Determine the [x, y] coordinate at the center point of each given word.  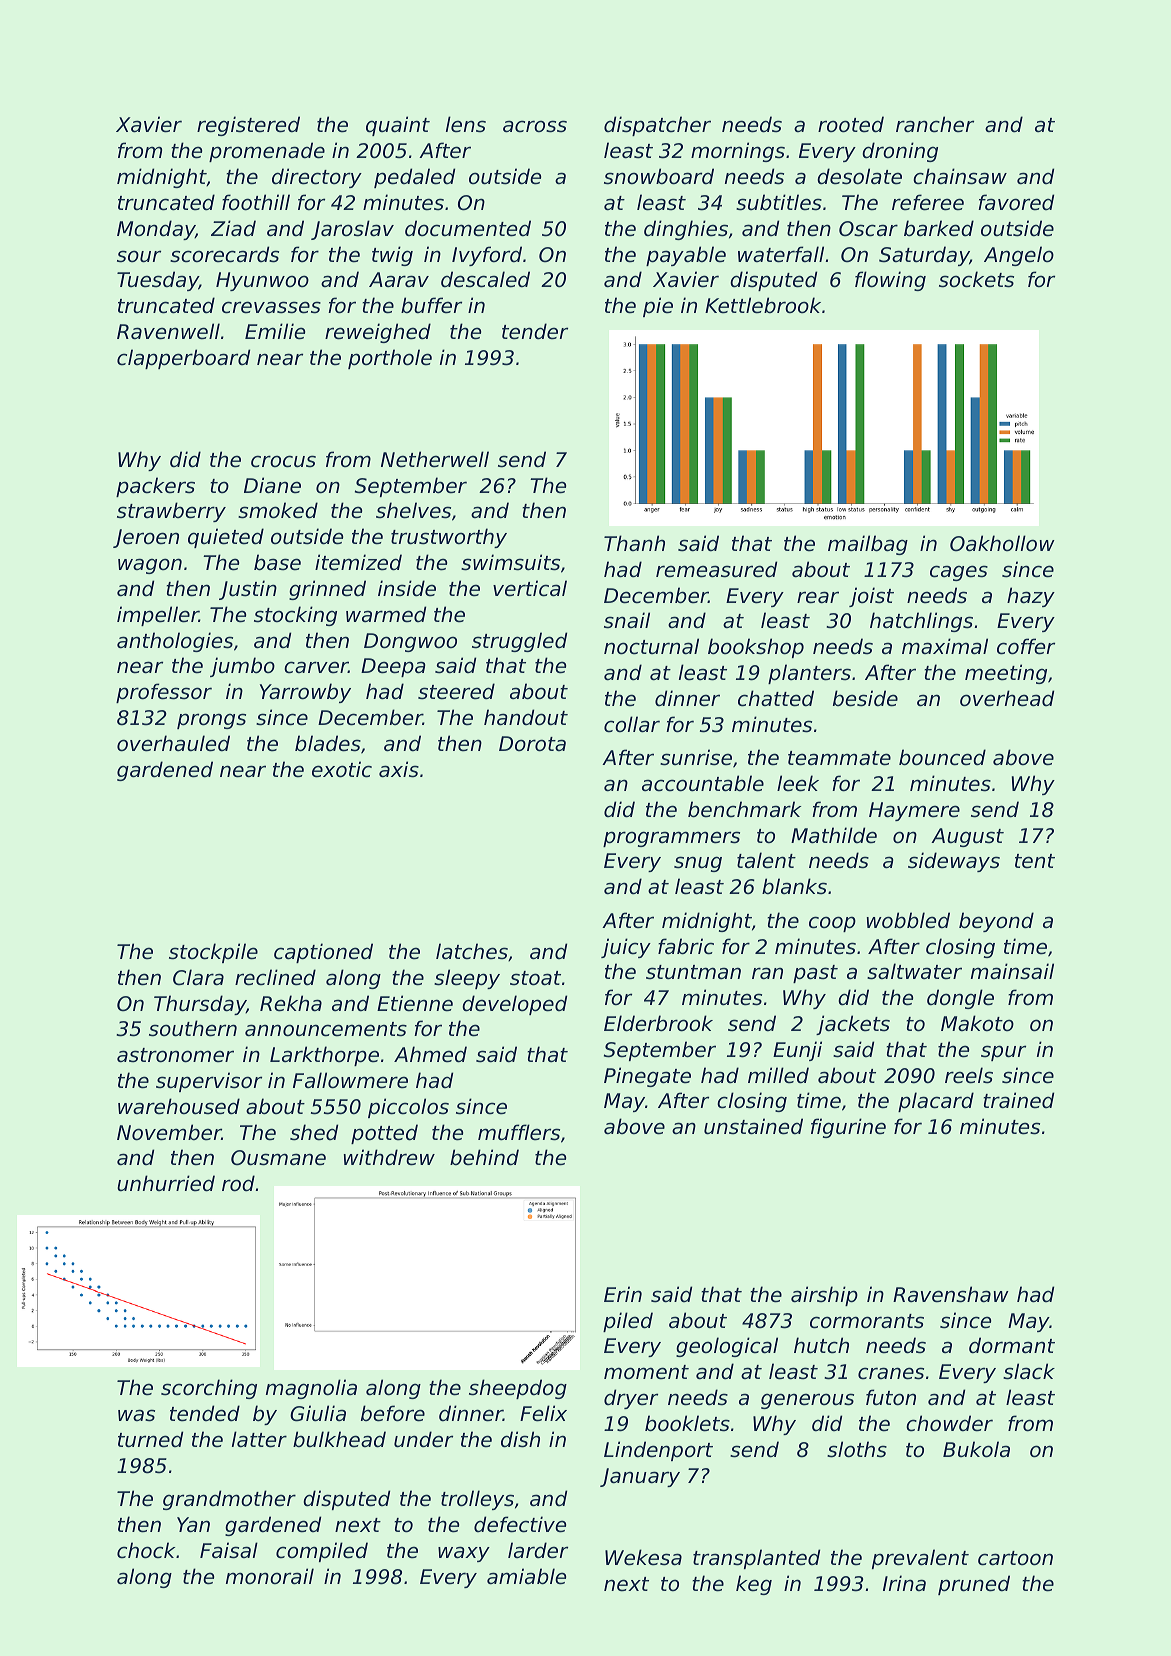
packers [155, 487]
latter [259, 1439]
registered [248, 126]
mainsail [1012, 971]
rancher [935, 124]
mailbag [868, 545]
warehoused [179, 1106]
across [535, 126]
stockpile [213, 953]
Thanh [634, 543]
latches [472, 951]
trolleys [477, 1500]
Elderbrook [658, 1023]
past [815, 974]
